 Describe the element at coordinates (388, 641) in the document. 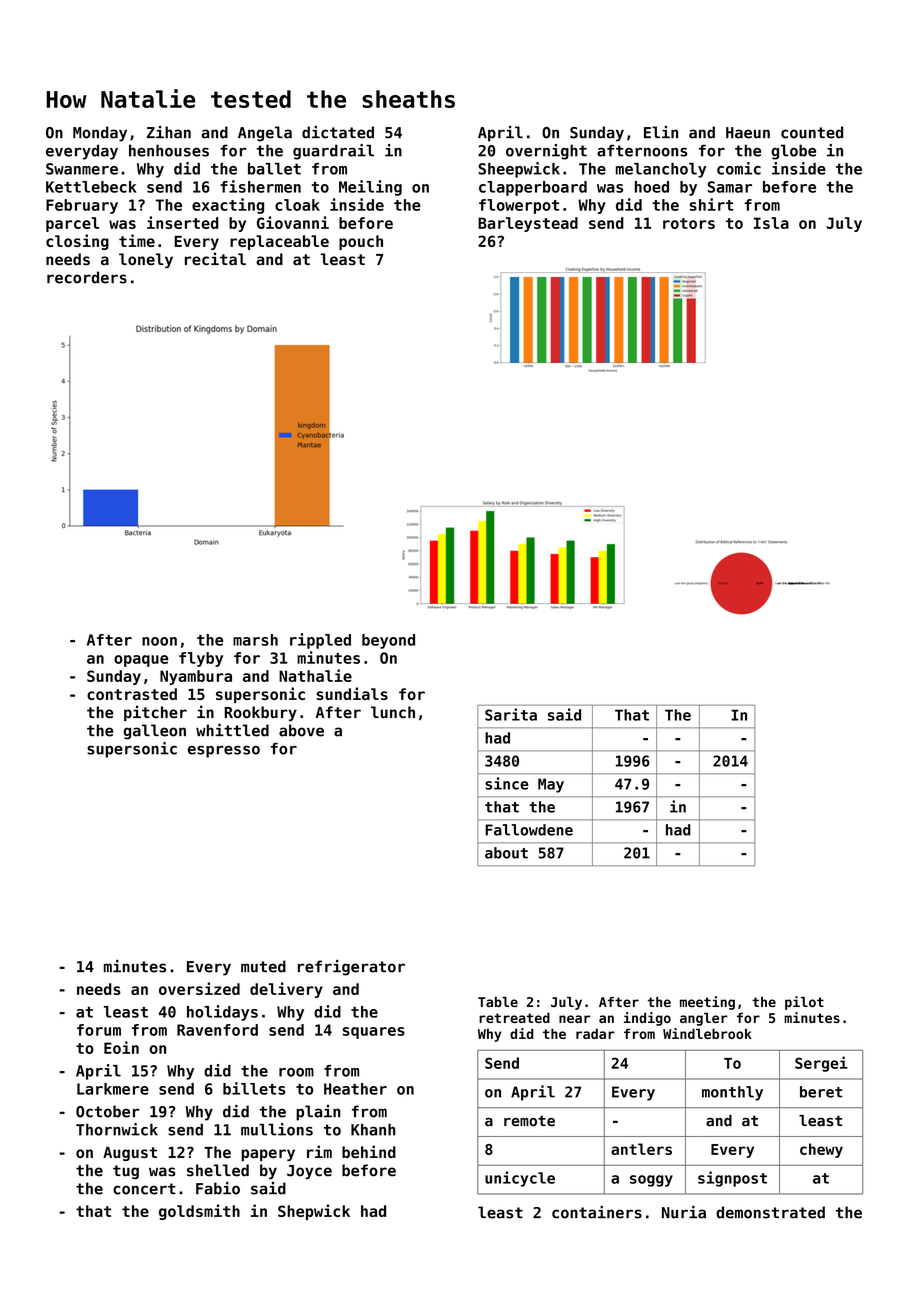

I see `beyond` at that location.
